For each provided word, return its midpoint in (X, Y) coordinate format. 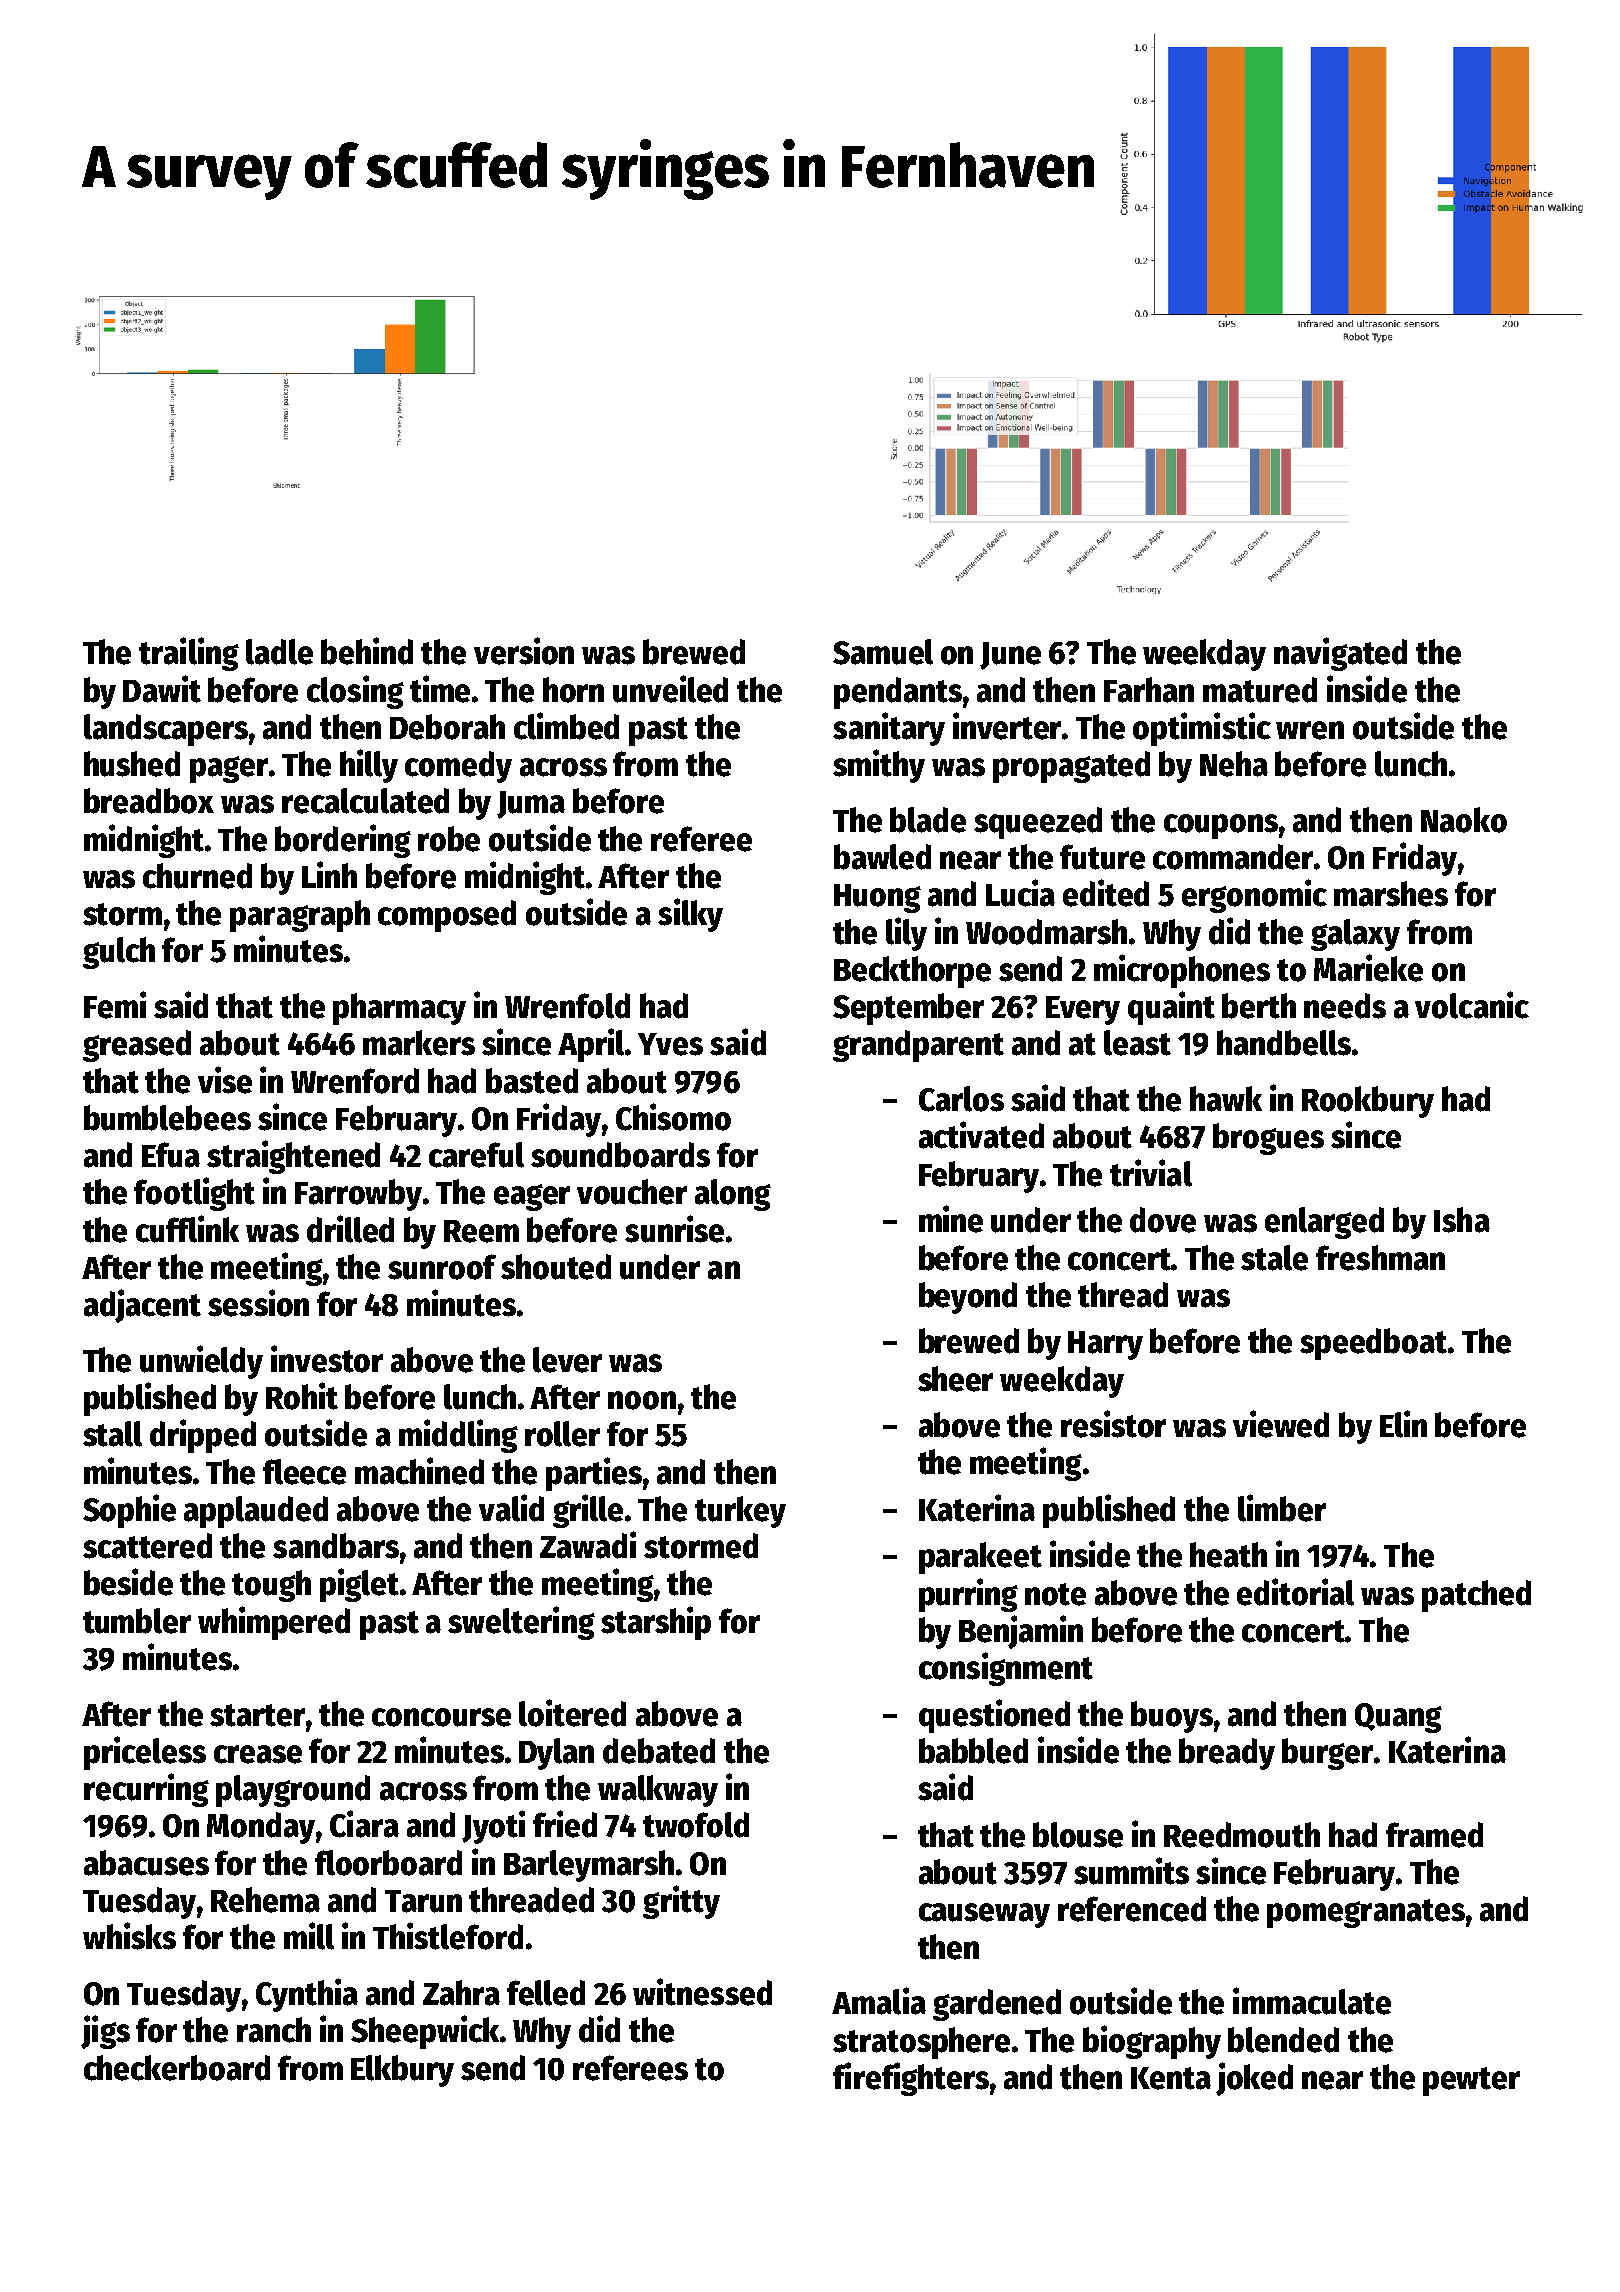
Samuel (883, 652)
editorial (1295, 1592)
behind (367, 651)
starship (656, 1623)
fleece (304, 1472)
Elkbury (402, 2071)
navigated (1340, 654)
